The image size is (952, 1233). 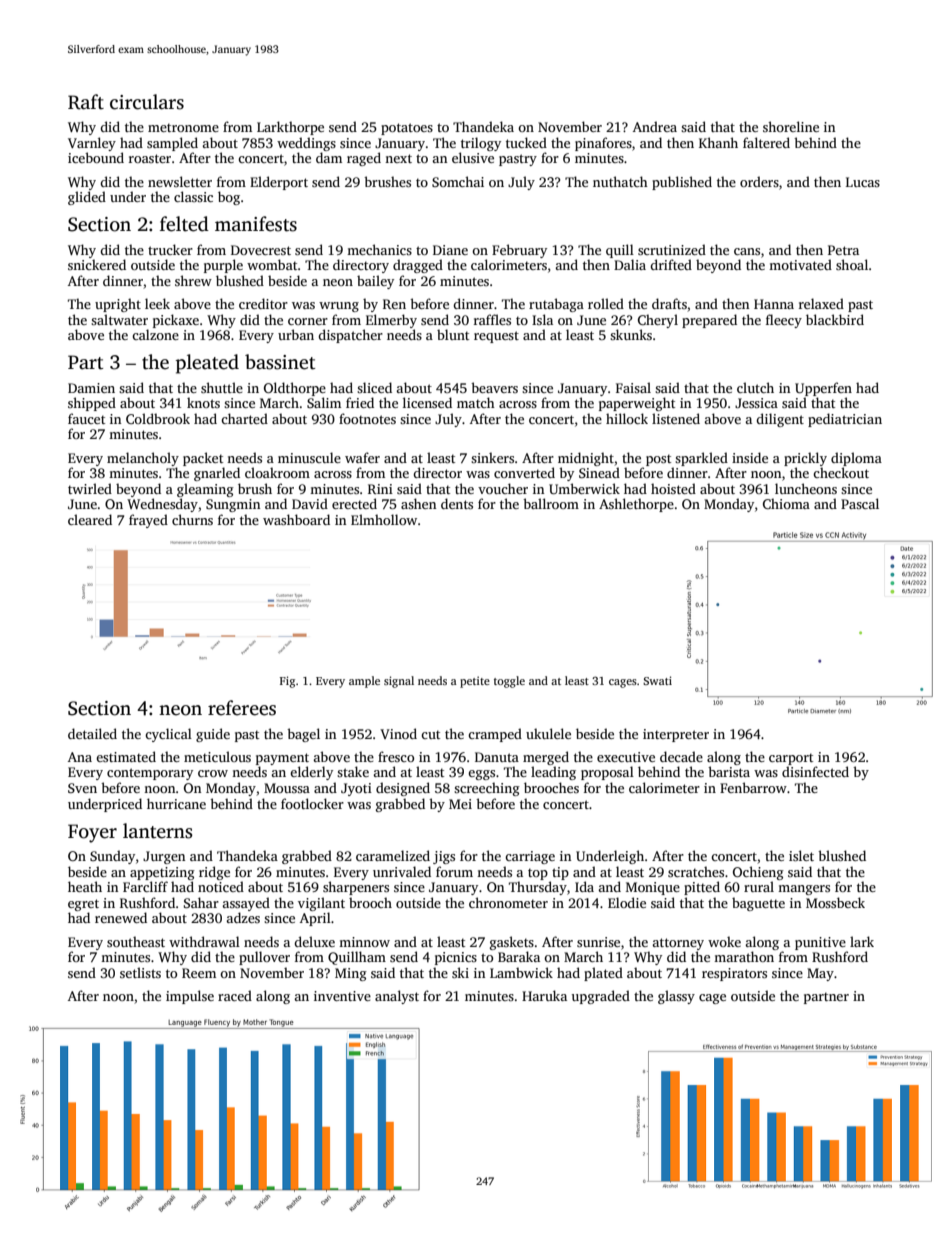 I want to click on shoreline, so click(x=791, y=126).
